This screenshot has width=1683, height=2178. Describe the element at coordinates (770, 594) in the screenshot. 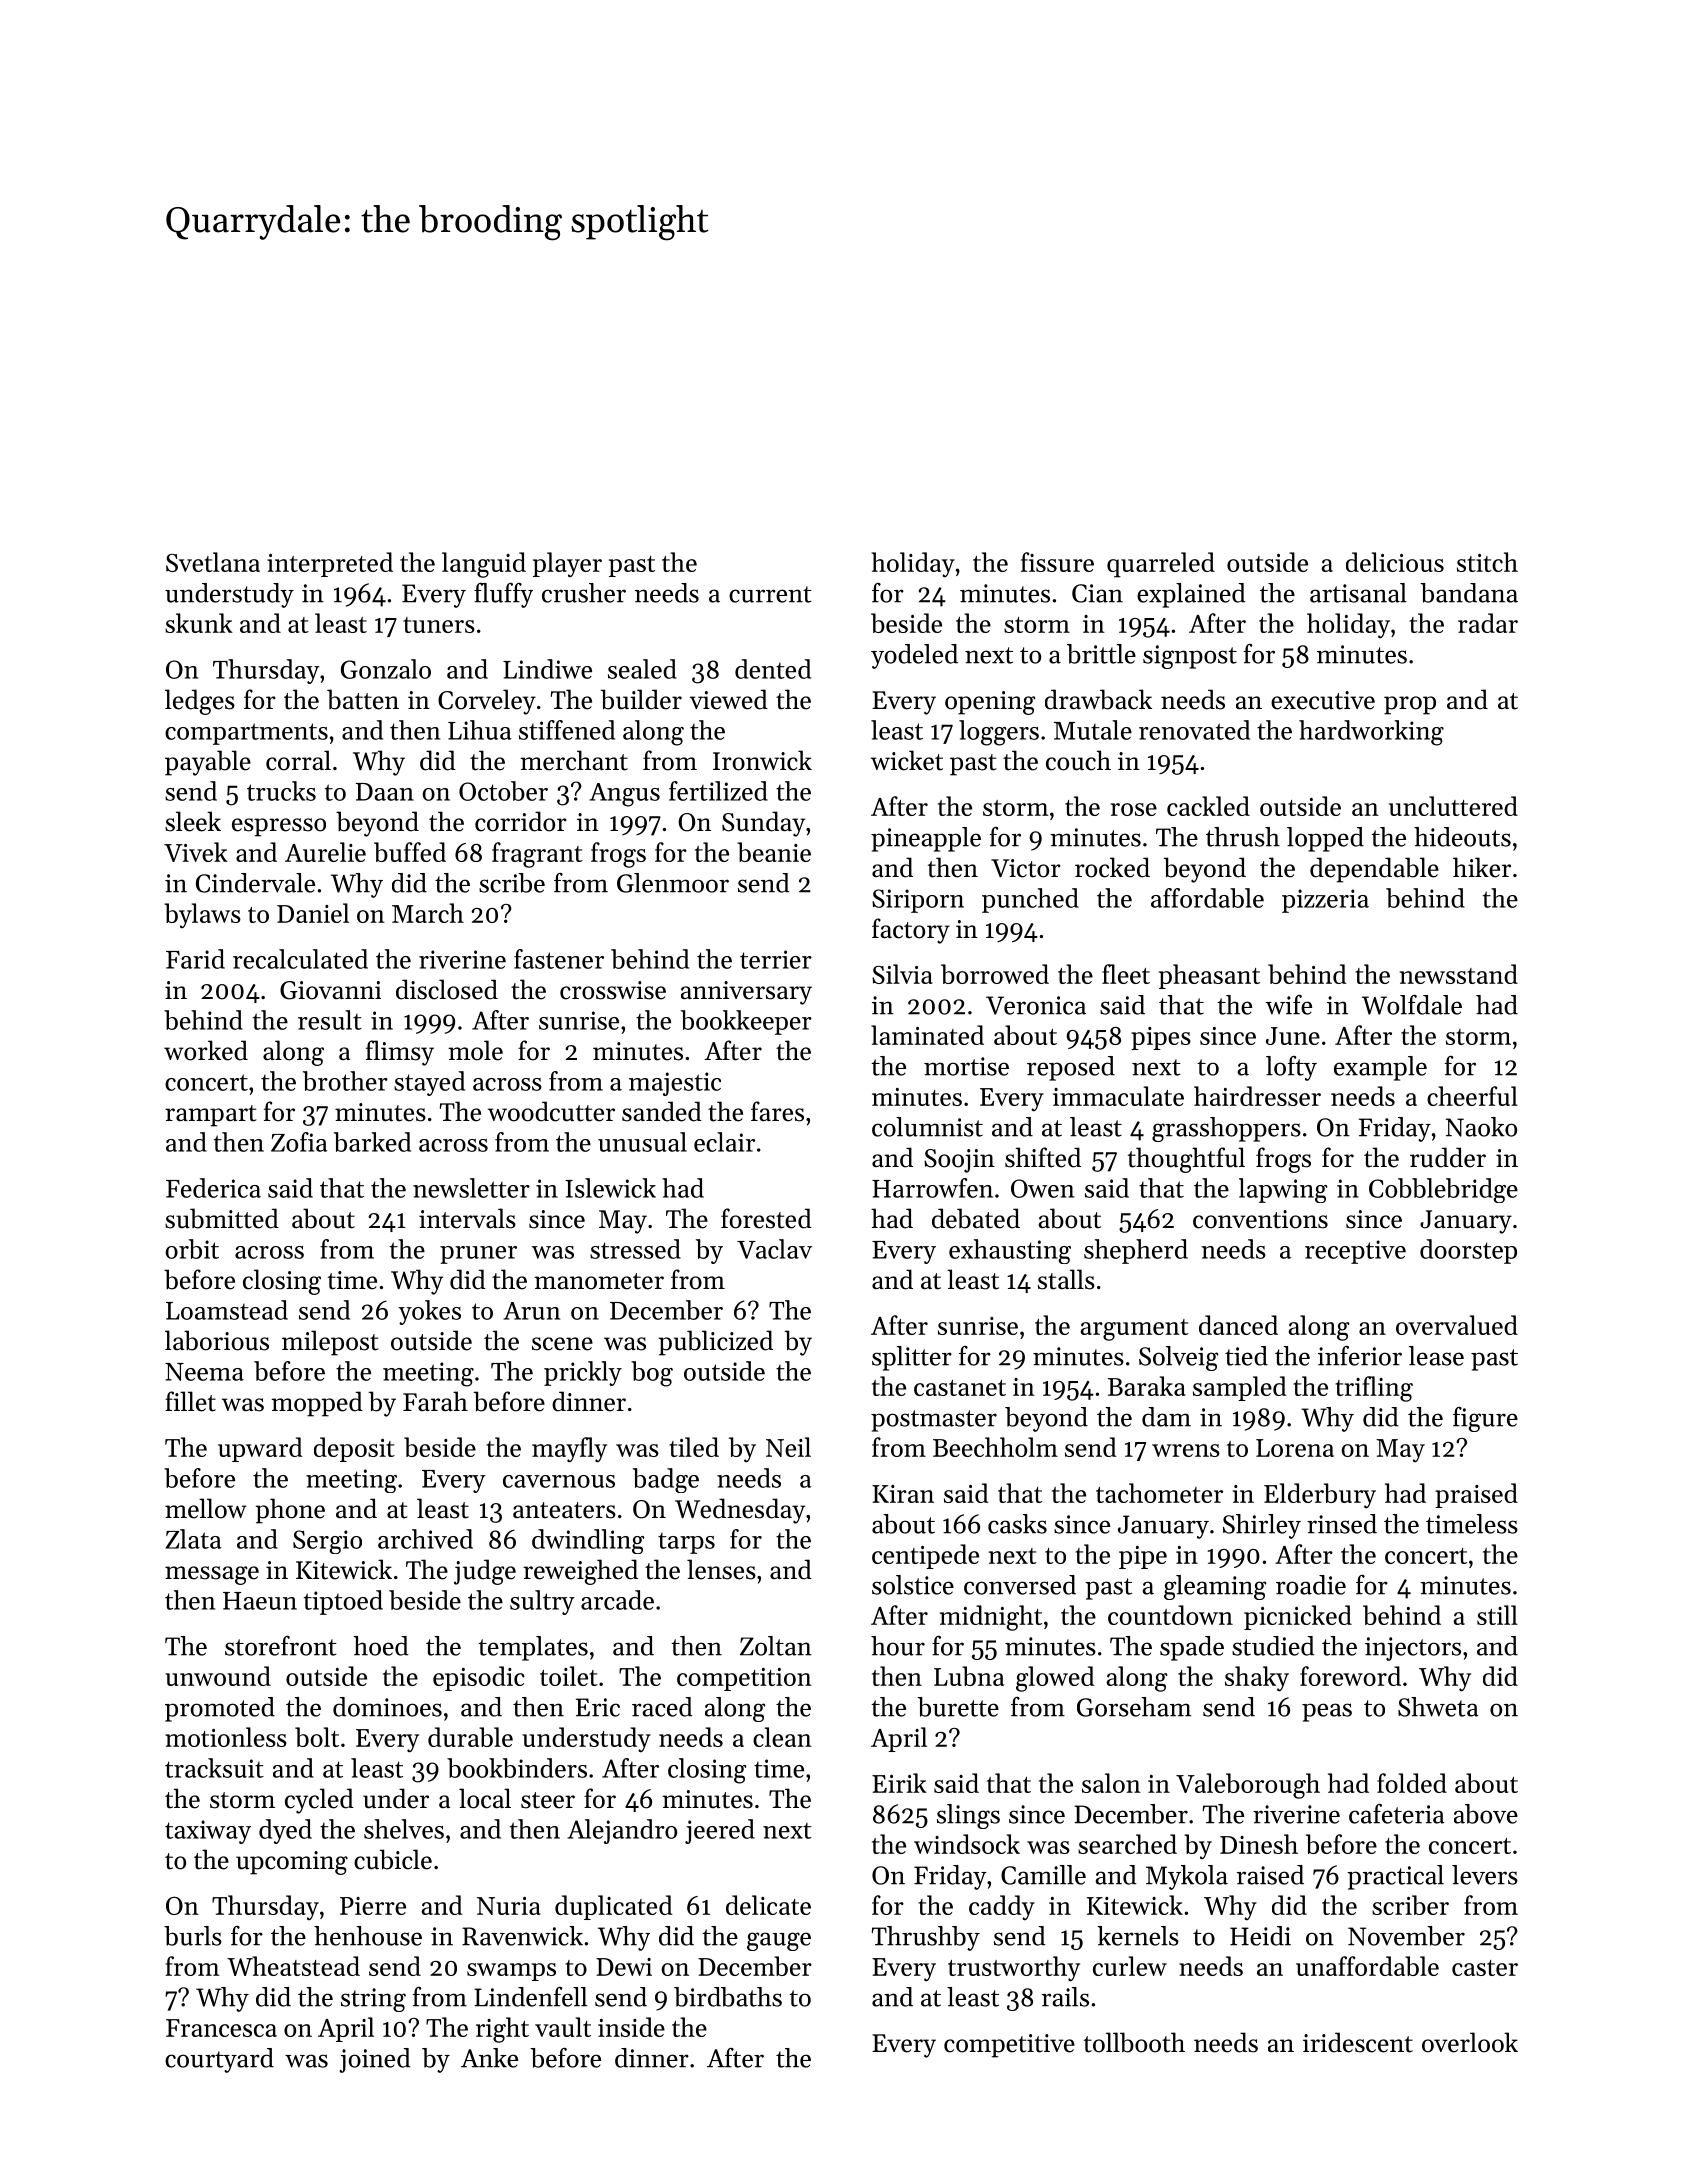

I see `current` at that location.
